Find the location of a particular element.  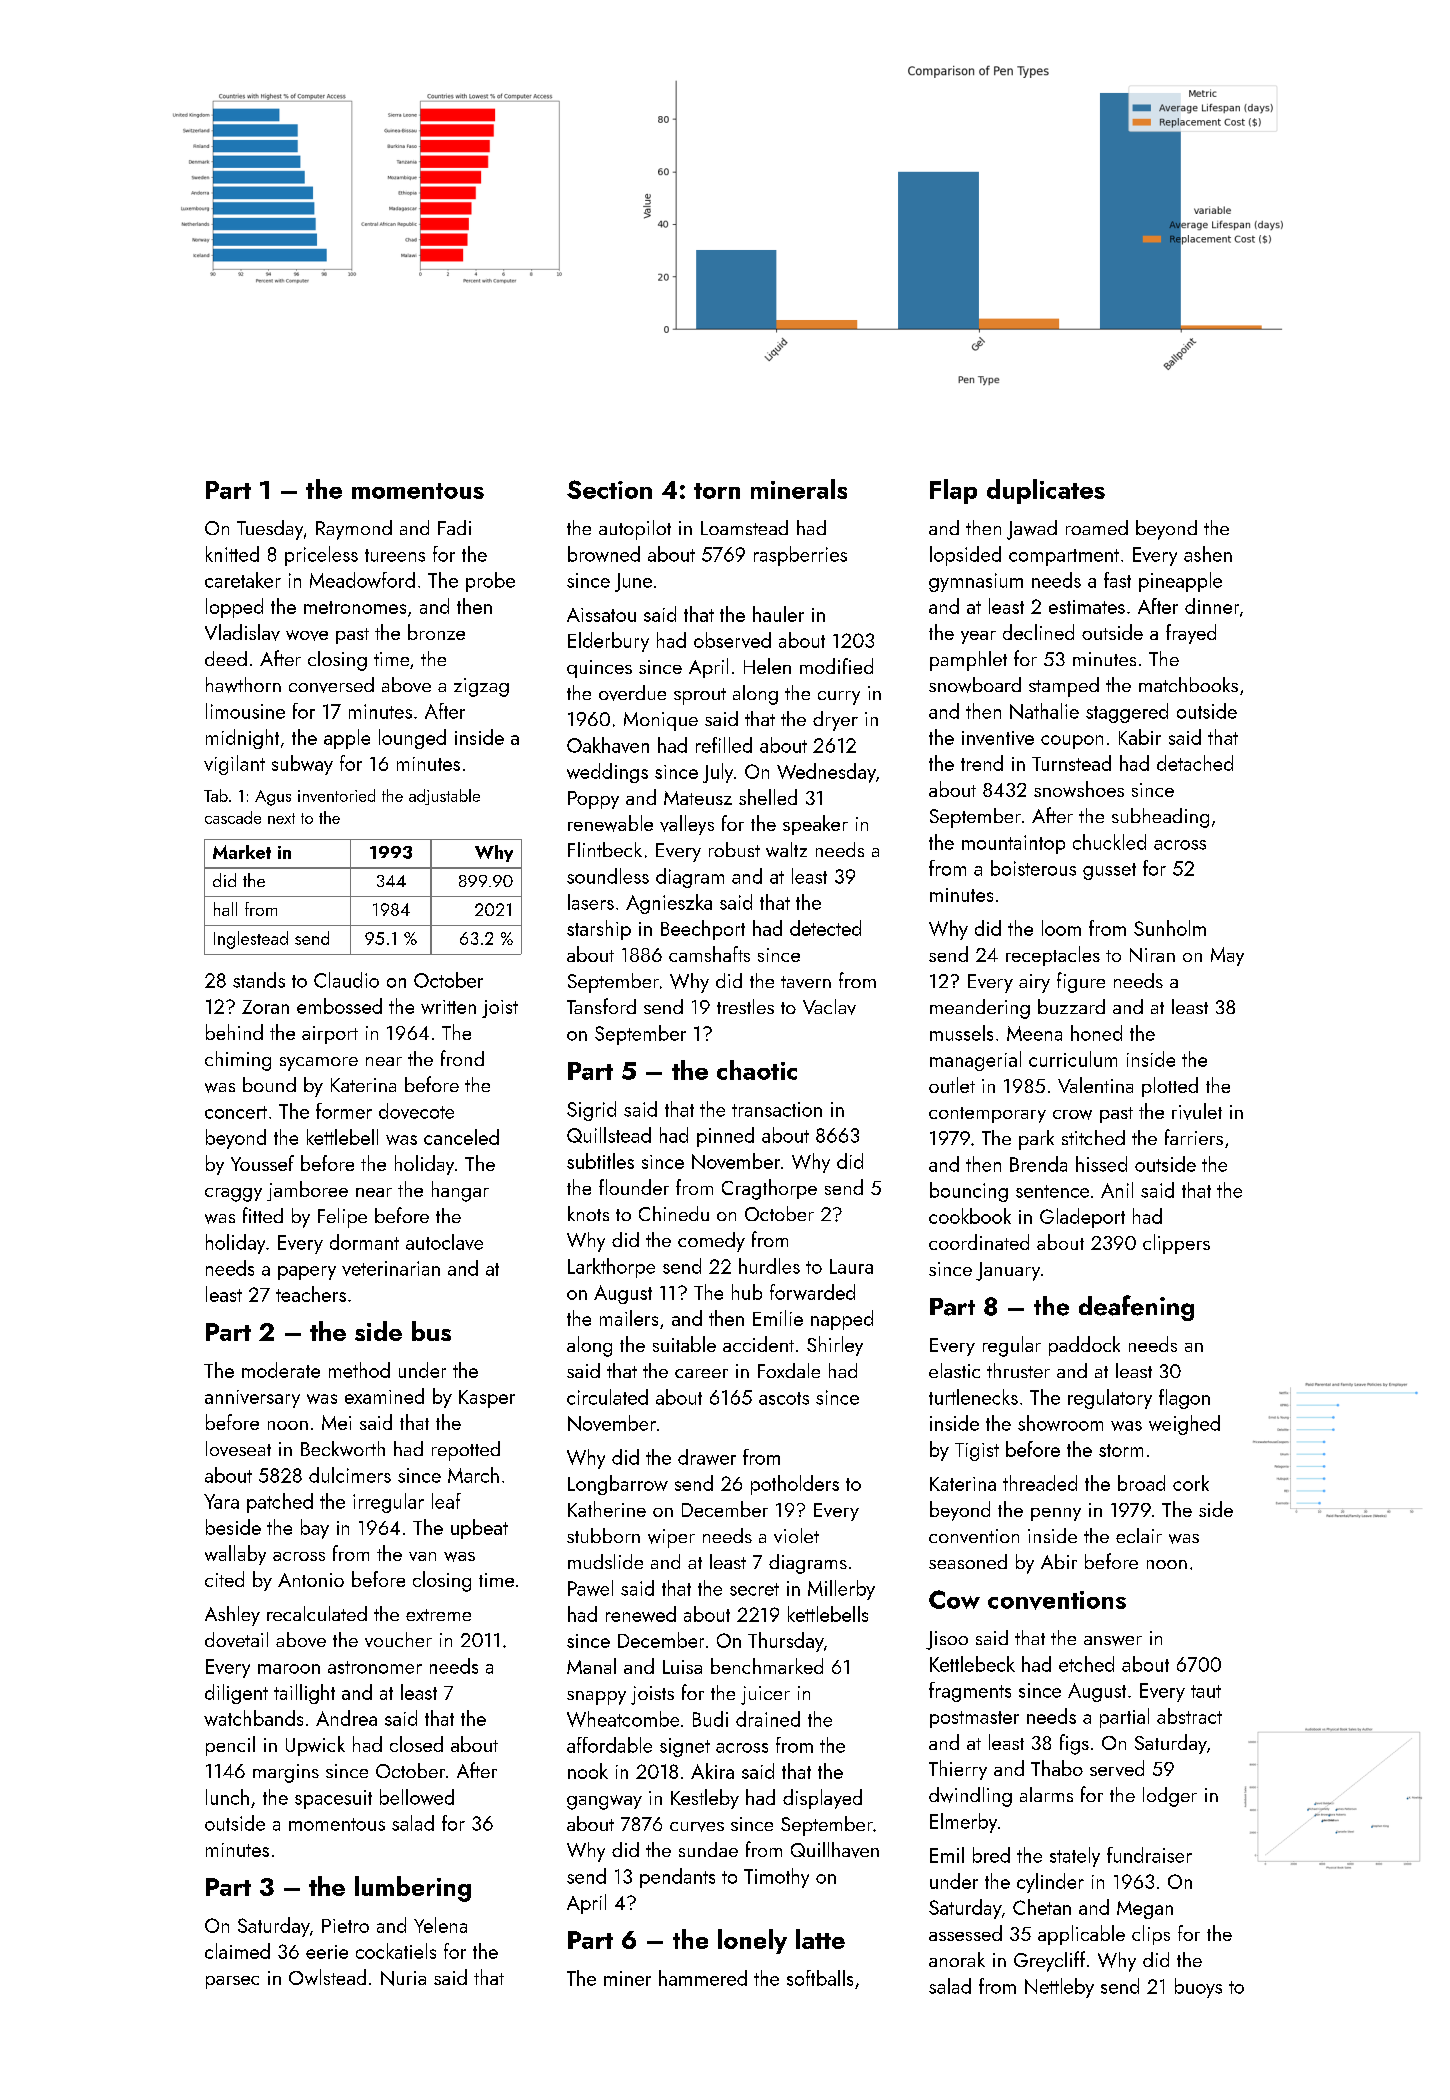

Laura is located at coordinates (851, 1266).
